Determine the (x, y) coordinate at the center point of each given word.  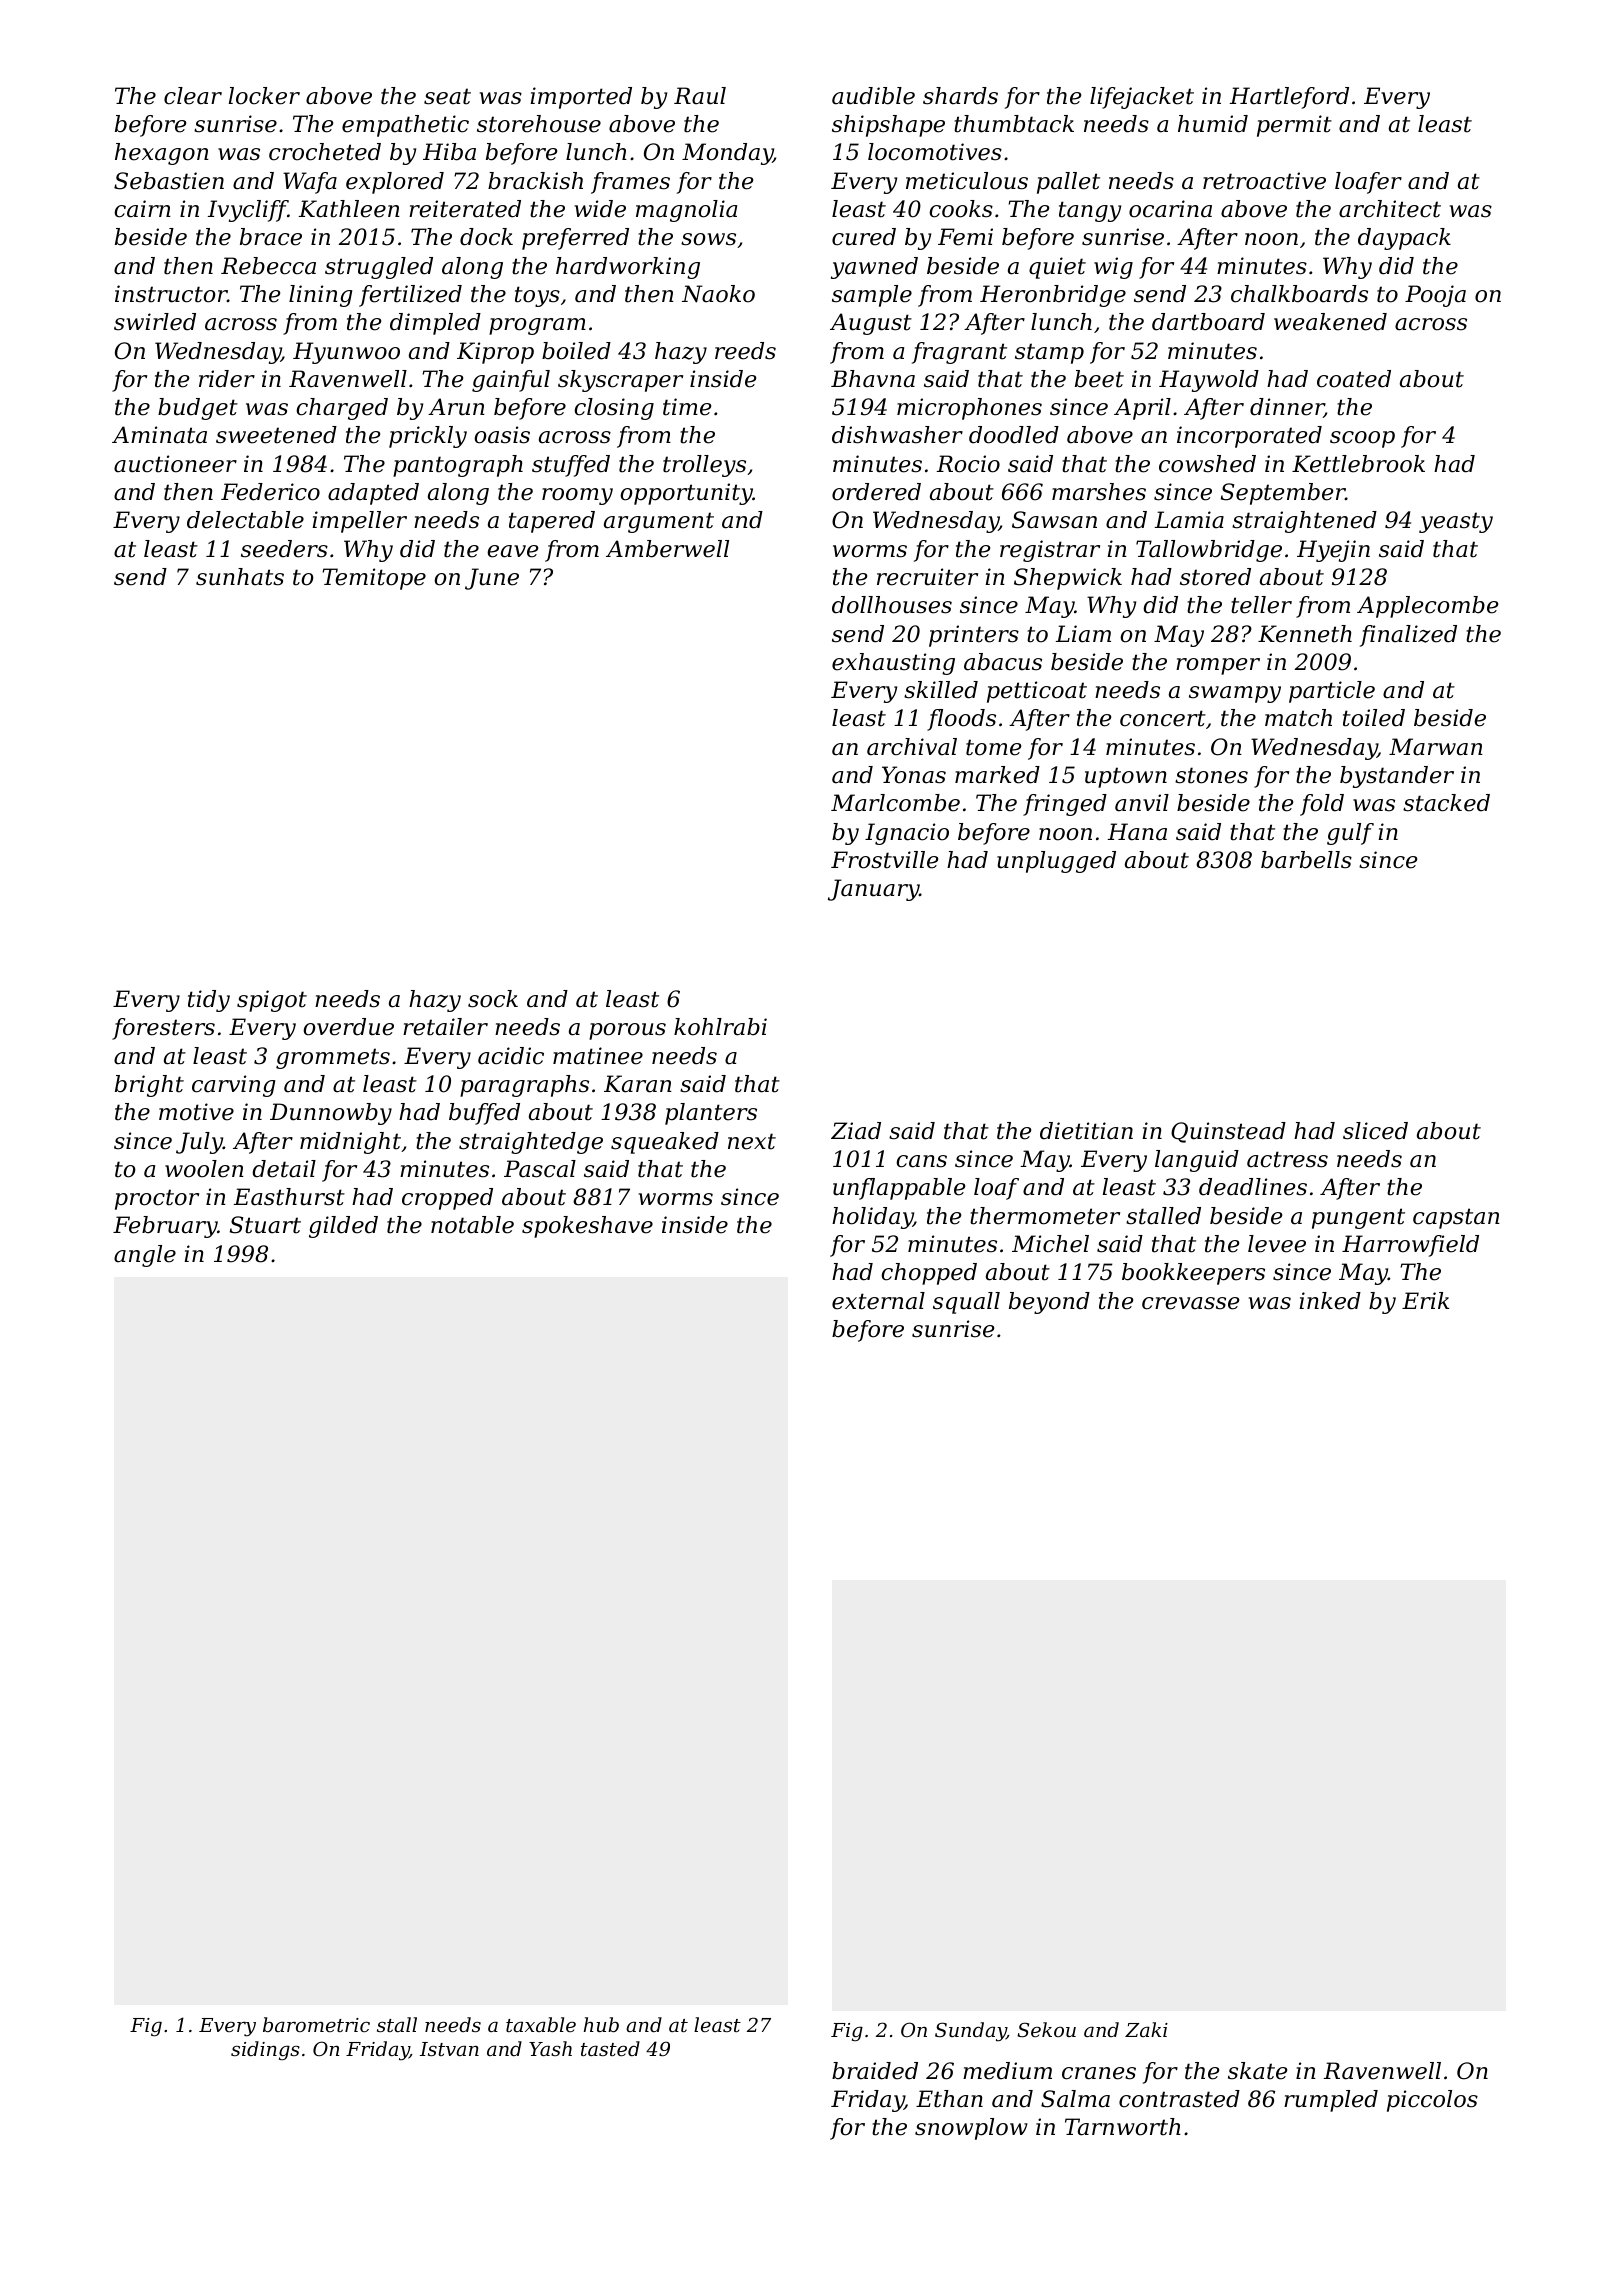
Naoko (718, 294)
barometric (316, 2024)
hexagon (162, 154)
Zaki (1146, 2029)
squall (966, 1303)
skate (1257, 2071)
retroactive (1264, 181)
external (878, 1301)
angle (145, 1256)
